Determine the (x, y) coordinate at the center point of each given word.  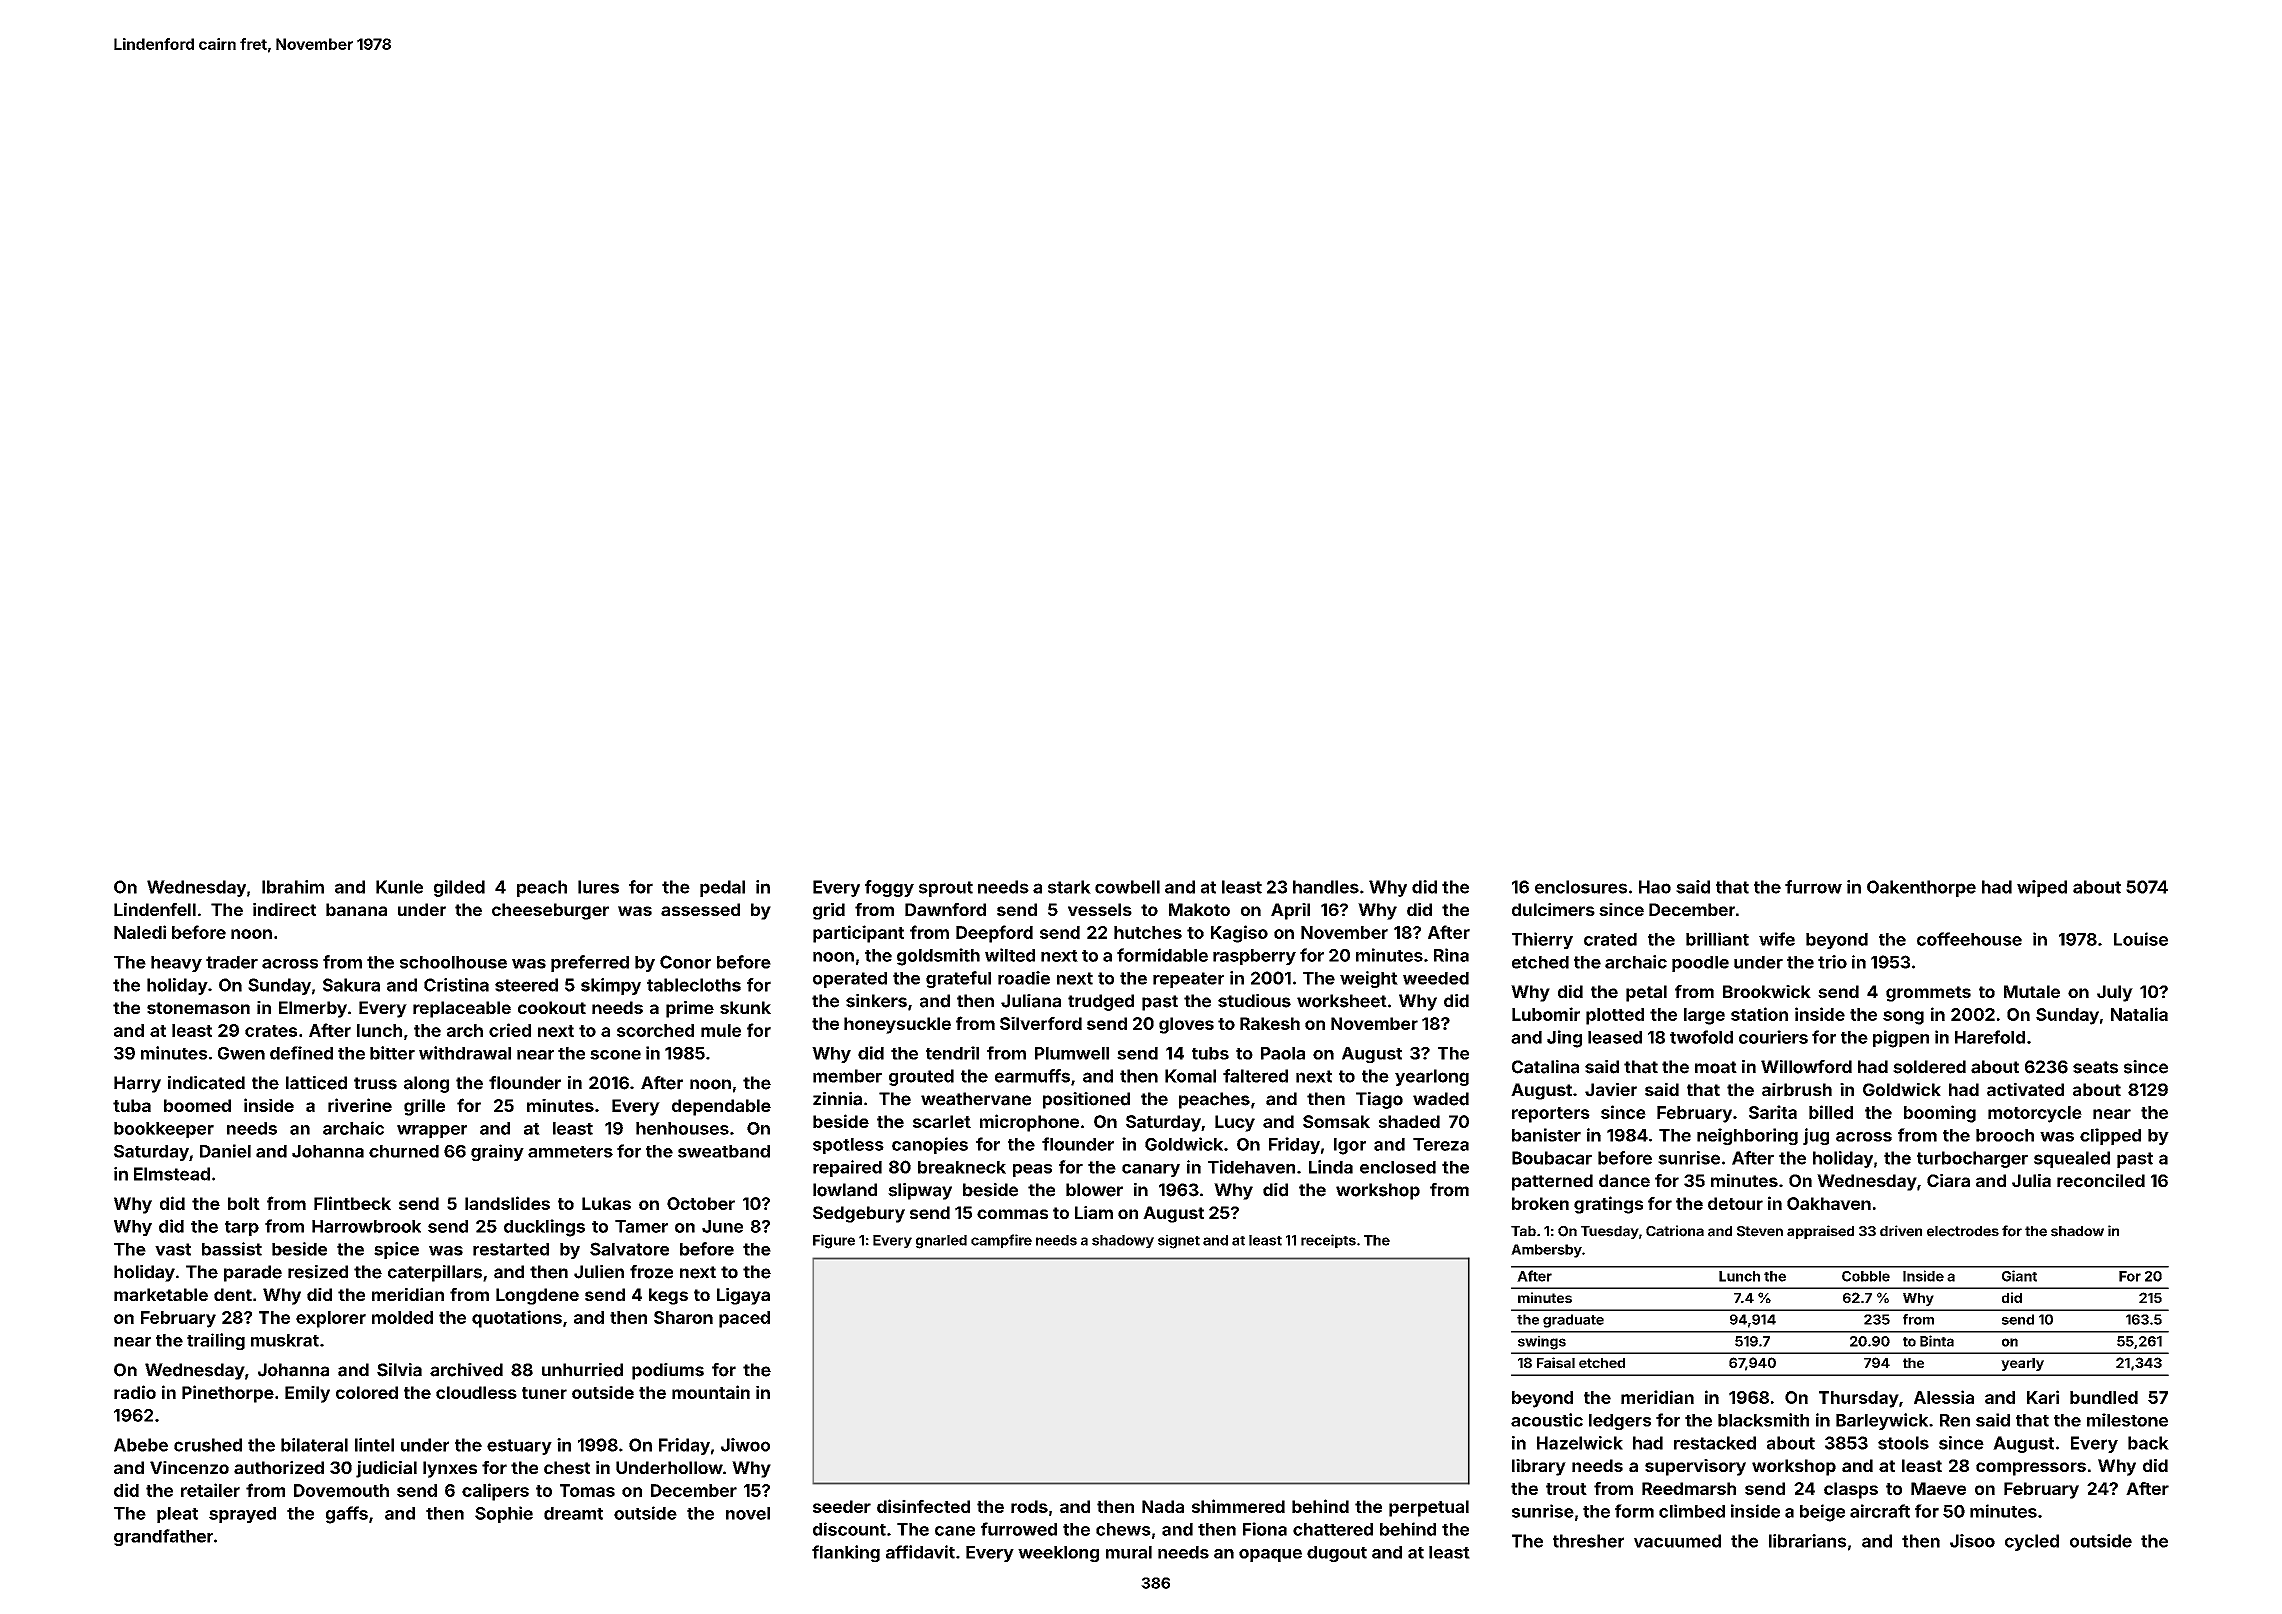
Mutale (2032, 991)
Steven (1760, 1231)
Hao (1655, 887)
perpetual (1429, 1508)
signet (1179, 1241)
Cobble (1866, 1276)
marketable (161, 1294)
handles (1326, 887)
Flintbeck (352, 1203)
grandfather (163, 1537)
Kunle (399, 887)
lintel (374, 1445)
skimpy (611, 986)
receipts (1328, 1241)
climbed (1692, 1511)
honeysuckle (897, 1025)
